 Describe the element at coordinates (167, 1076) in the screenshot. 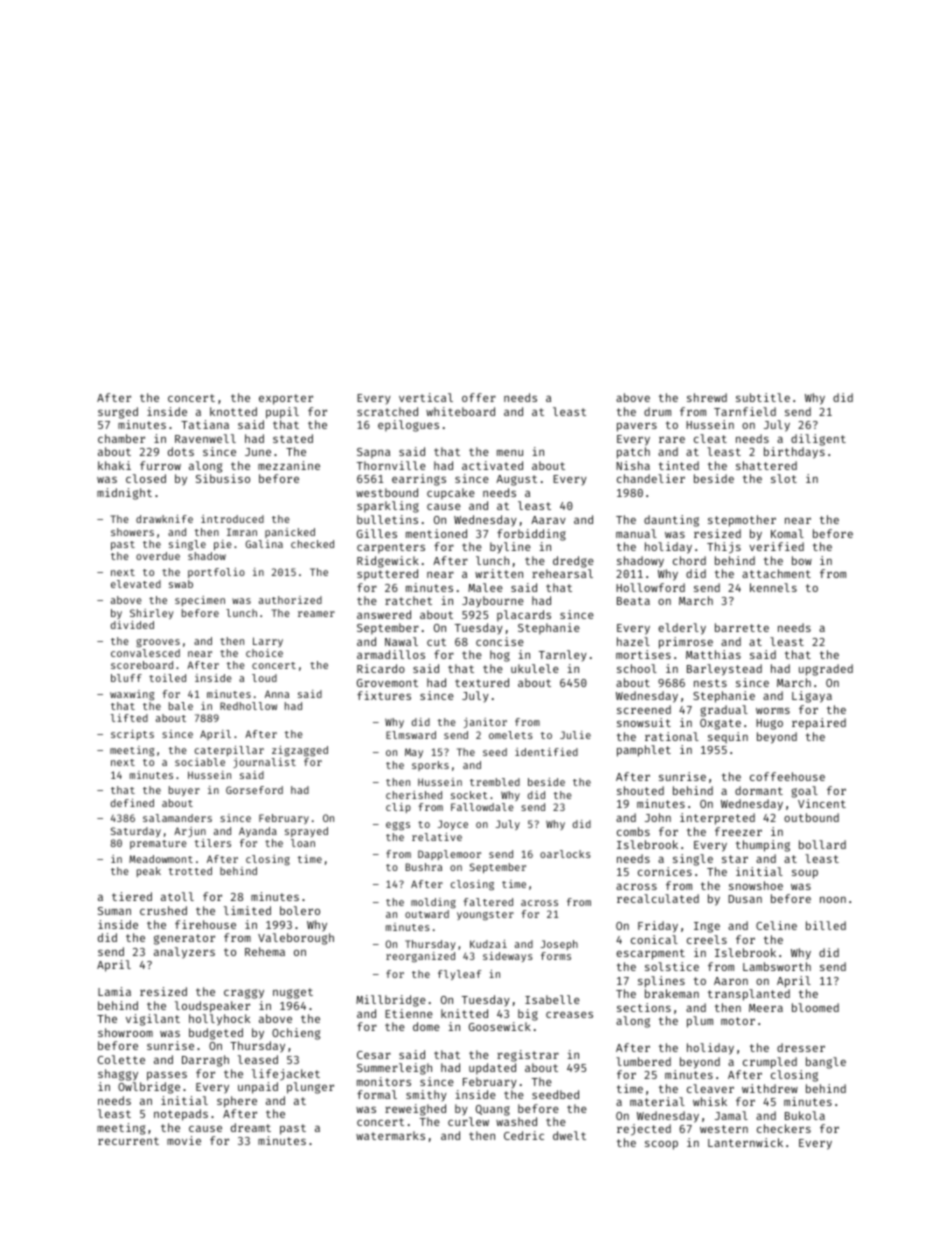

I see `passes` at that location.
